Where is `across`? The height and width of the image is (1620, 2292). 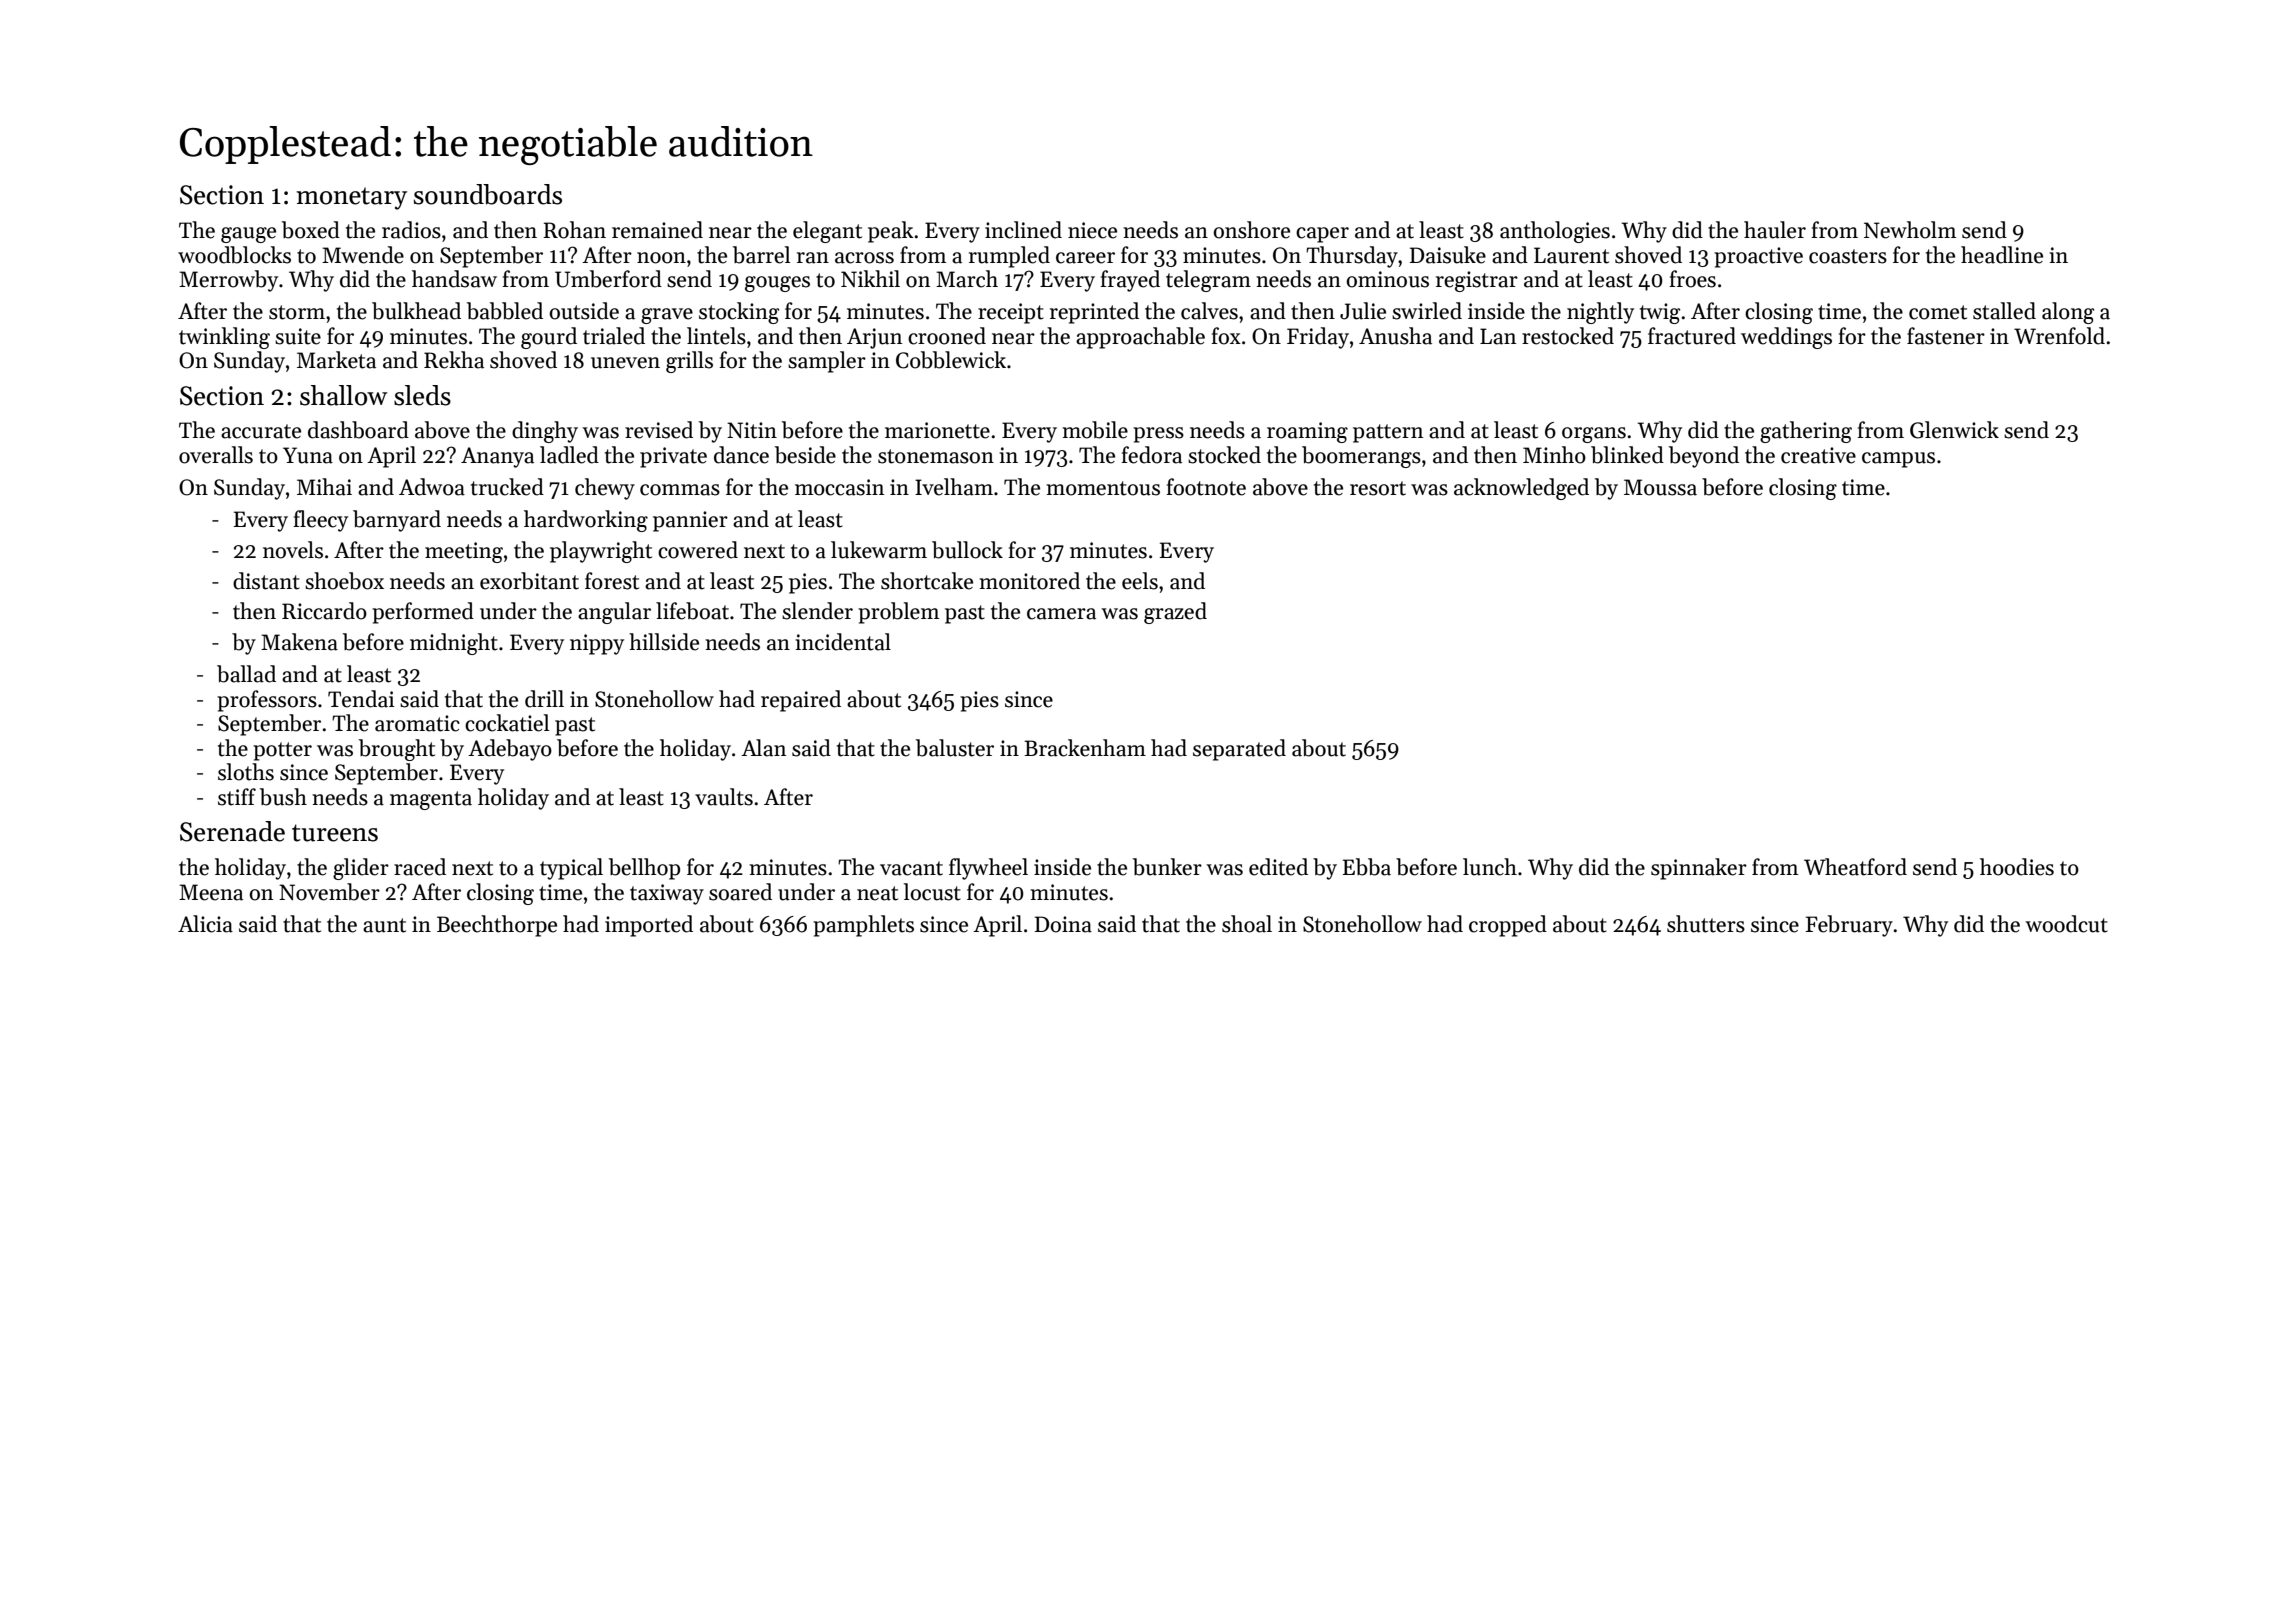 across is located at coordinates (864, 258).
